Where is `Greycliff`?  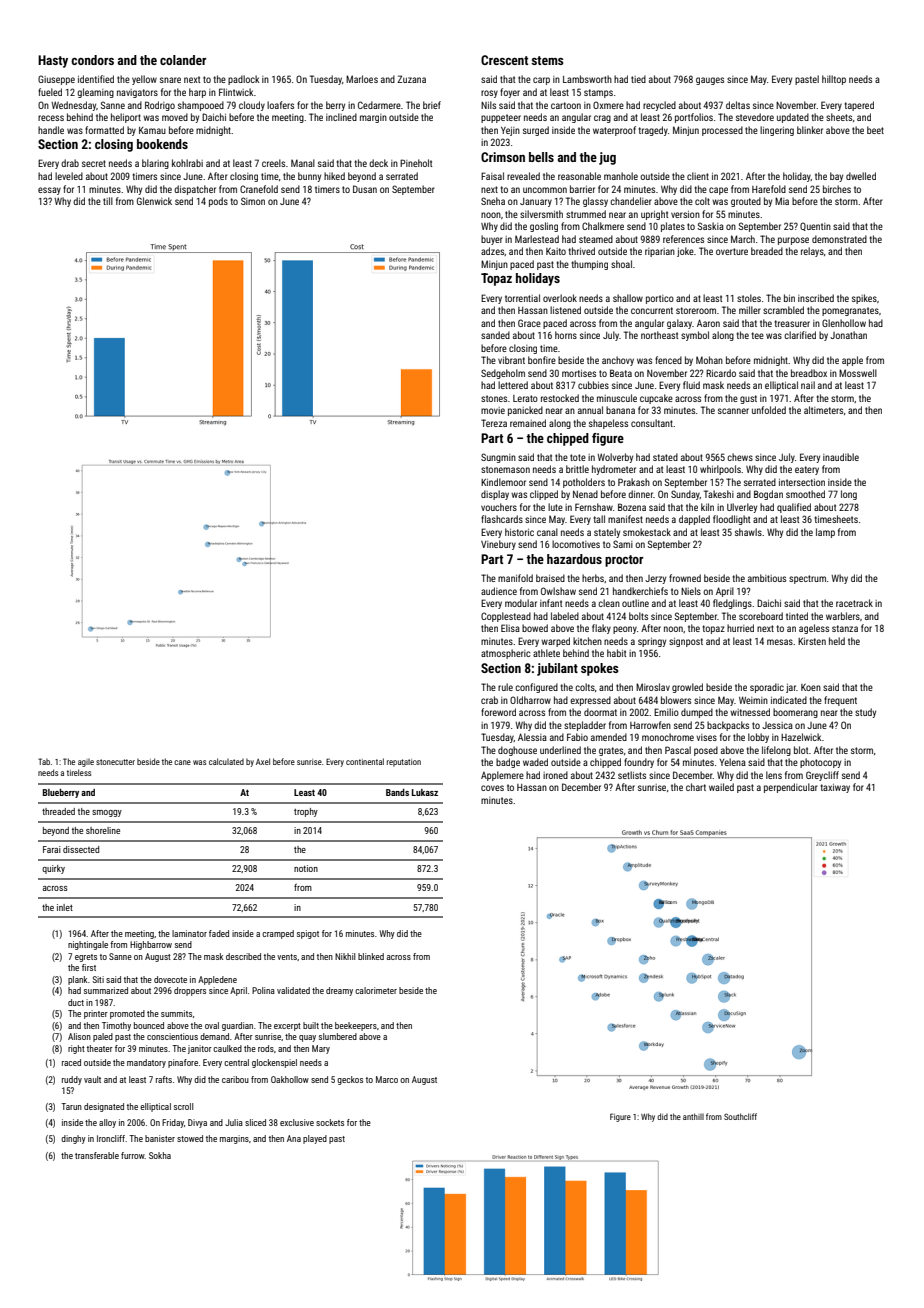 Greycliff is located at coordinates (822, 776).
